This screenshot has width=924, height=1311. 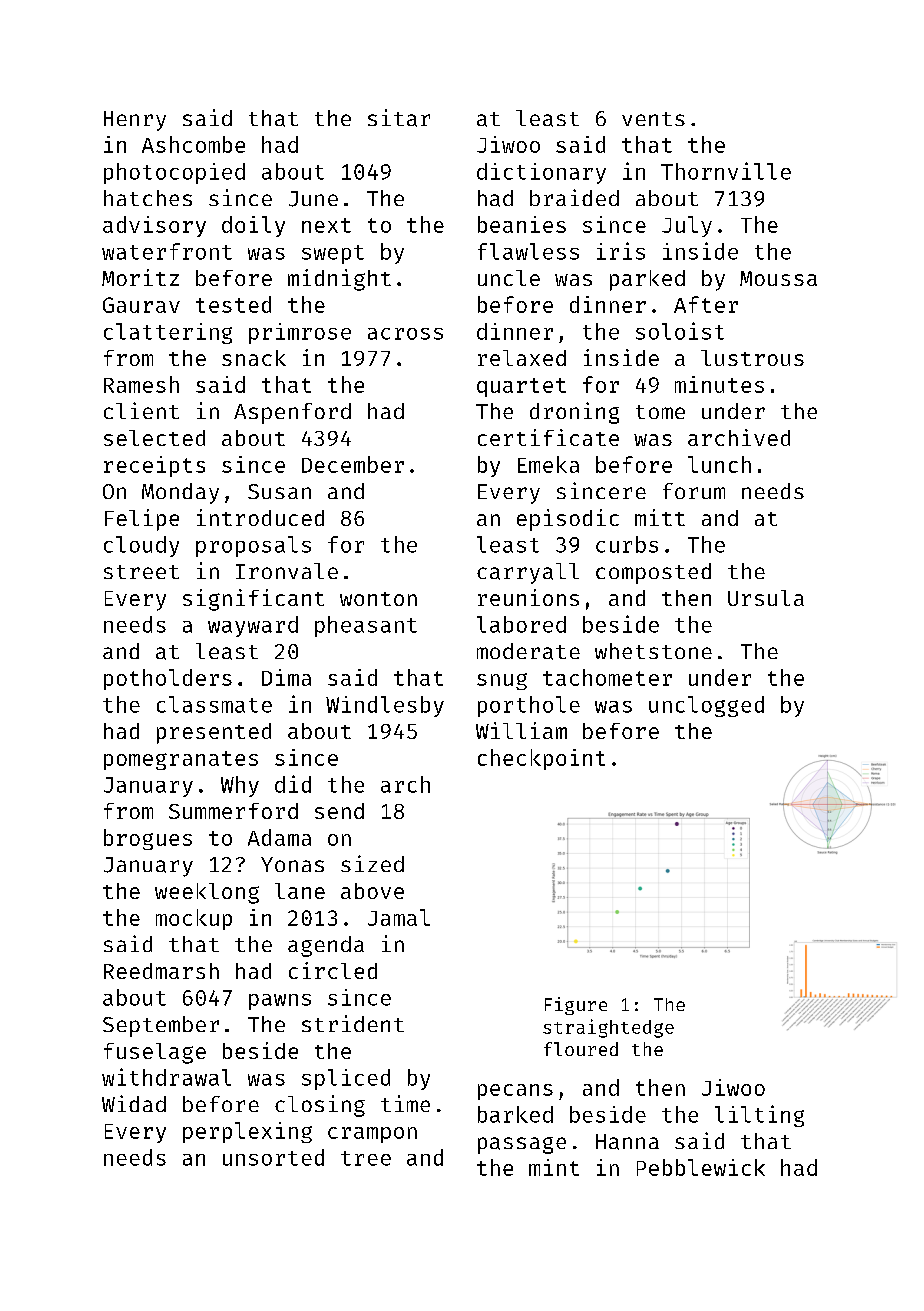 What do you see at coordinates (273, 1157) in the screenshot?
I see `unsorted` at bounding box center [273, 1157].
